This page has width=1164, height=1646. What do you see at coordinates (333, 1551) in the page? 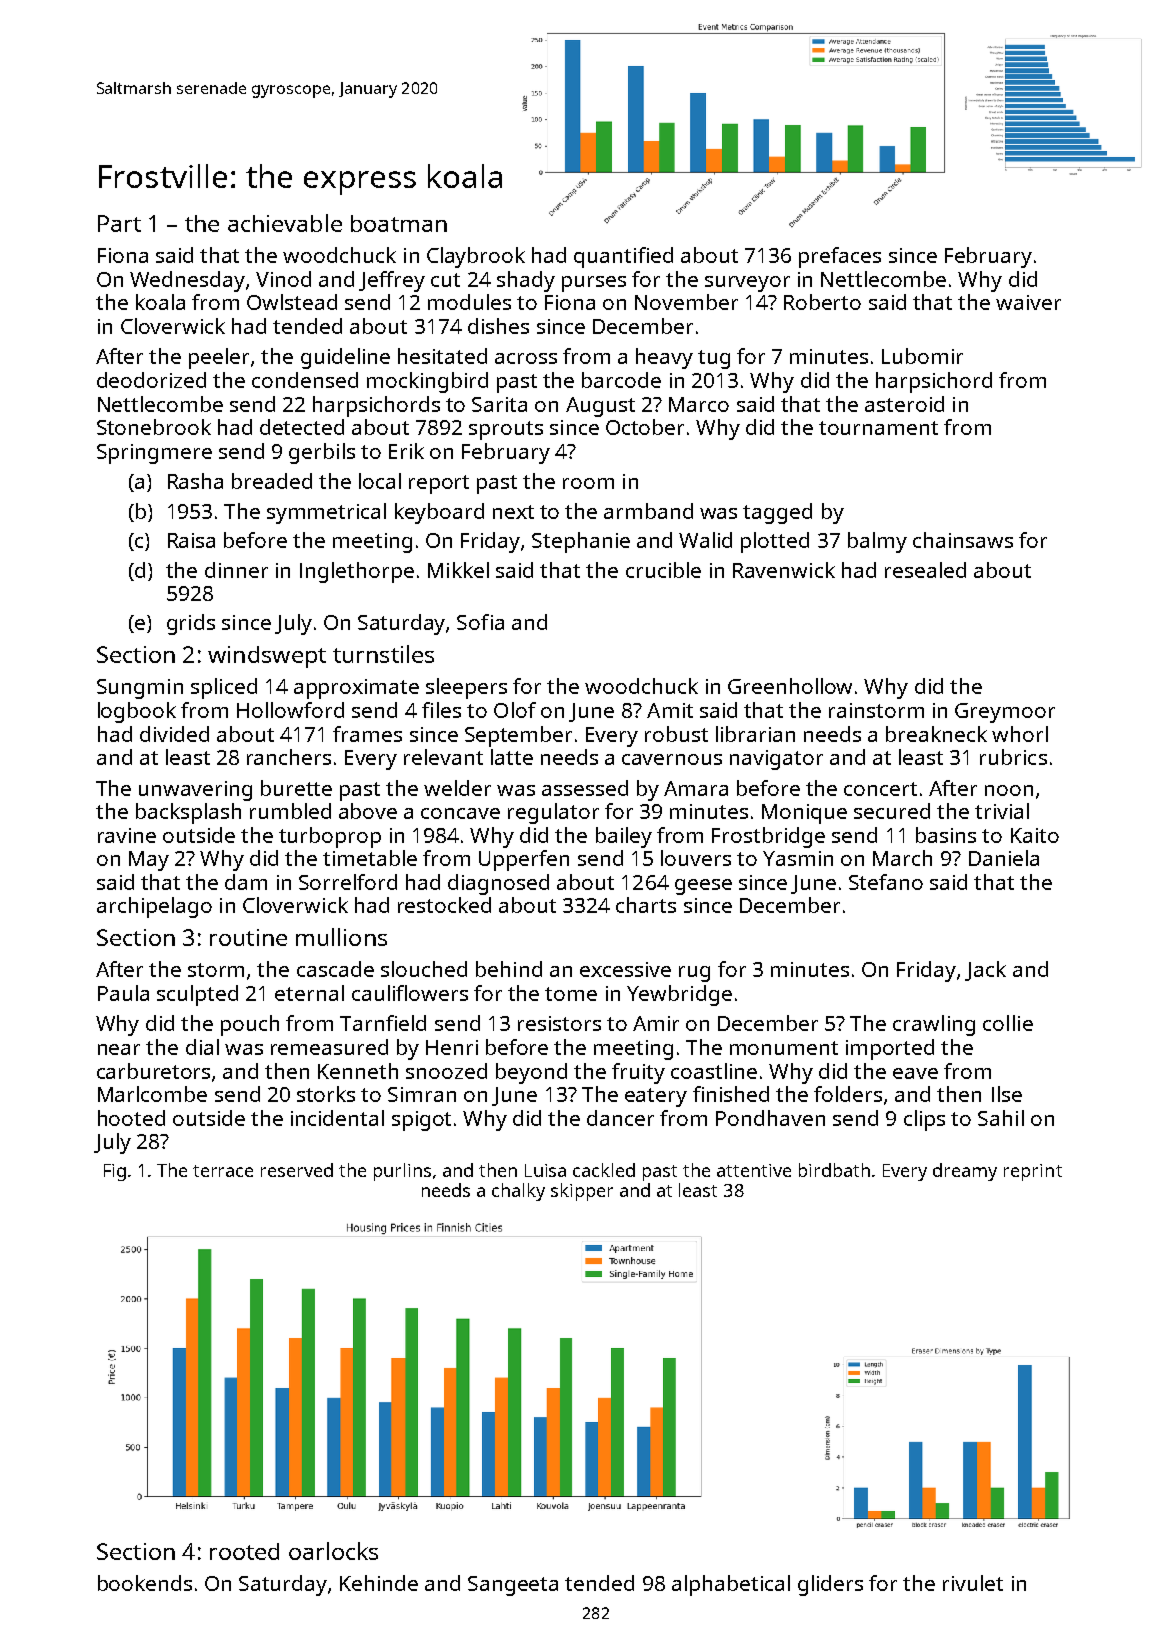
I see `oarlocks` at bounding box center [333, 1551].
